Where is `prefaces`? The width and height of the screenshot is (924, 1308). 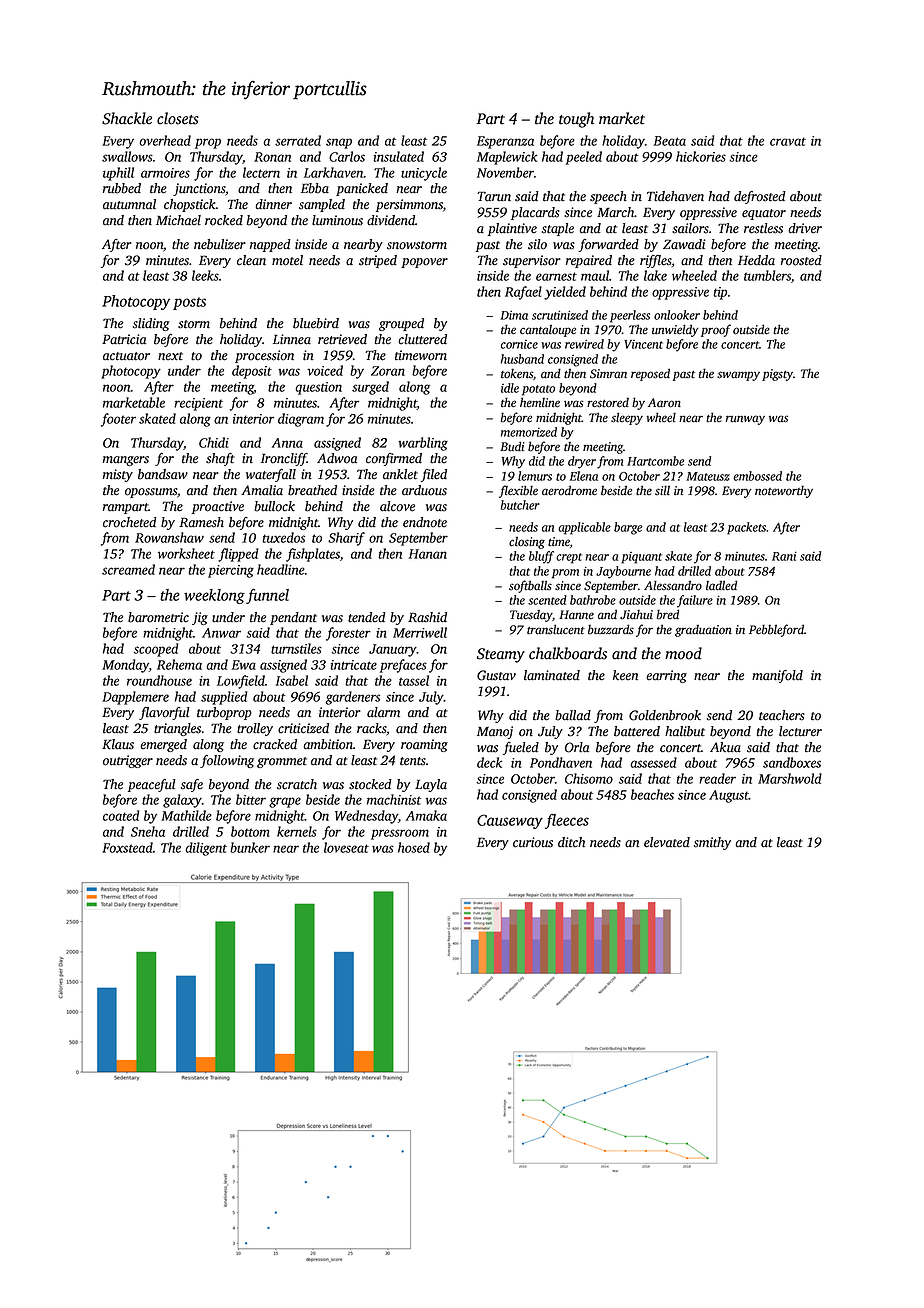
prefaces is located at coordinates (403, 666).
